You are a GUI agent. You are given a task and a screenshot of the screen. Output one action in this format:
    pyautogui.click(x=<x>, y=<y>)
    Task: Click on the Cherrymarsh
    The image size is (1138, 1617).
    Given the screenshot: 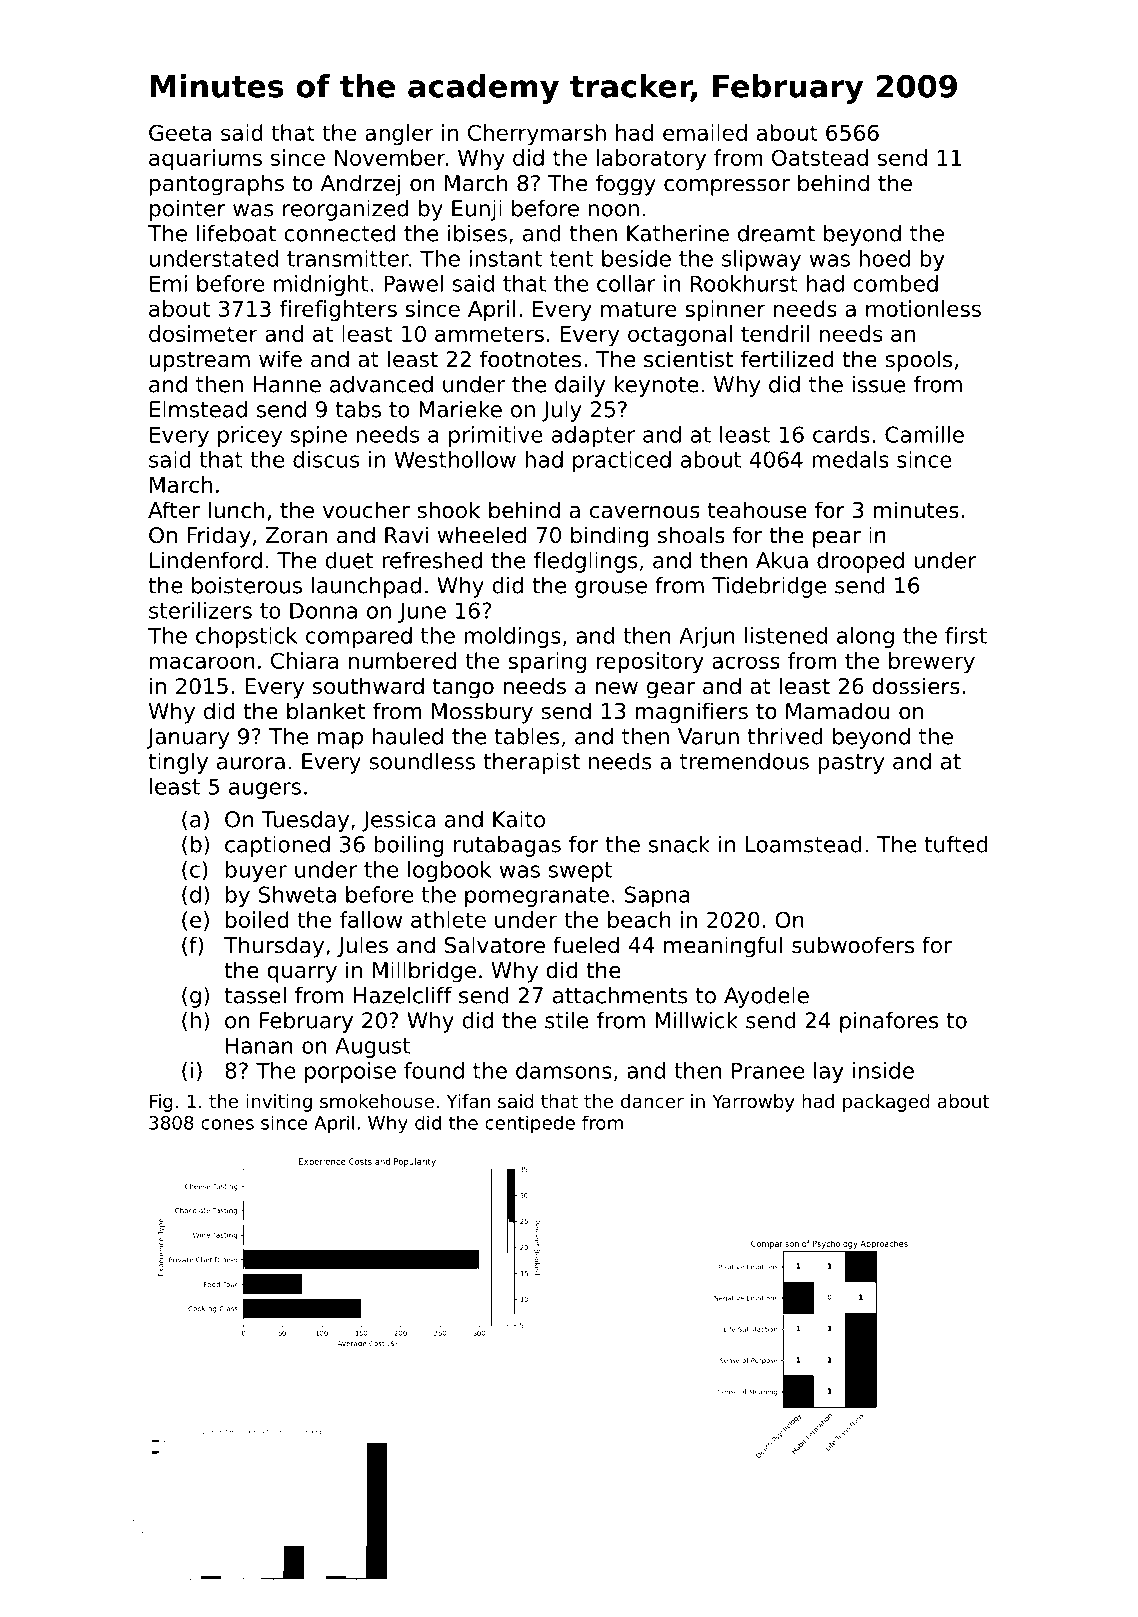 What is the action you would take?
    pyautogui.click(x=537, y=135)
